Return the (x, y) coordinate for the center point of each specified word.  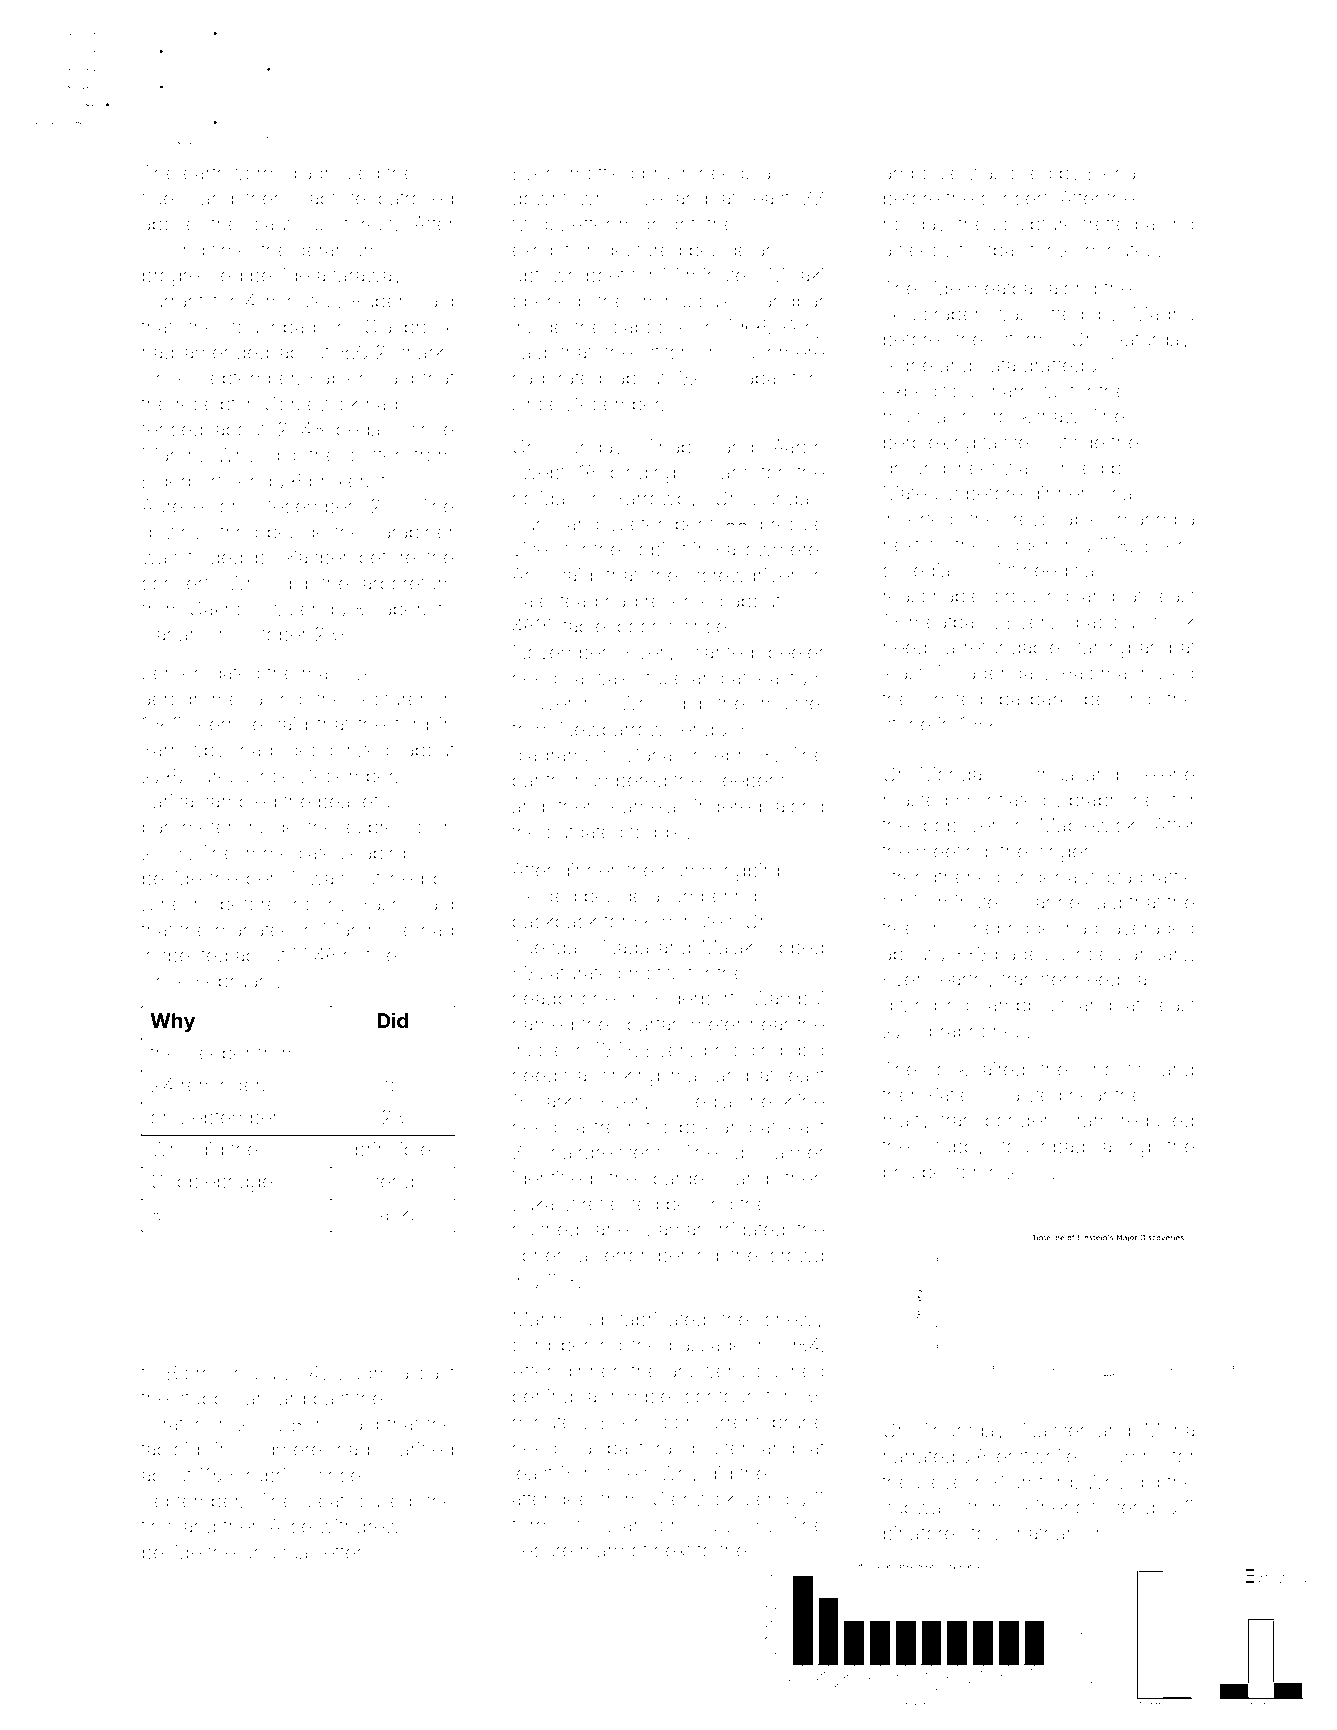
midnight (657, 226)
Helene (1163, 774)
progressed (192, 277)
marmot (614, 1551)
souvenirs (555, 703)
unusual (277, 1552)
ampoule (921, 174)
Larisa (168, 801)
